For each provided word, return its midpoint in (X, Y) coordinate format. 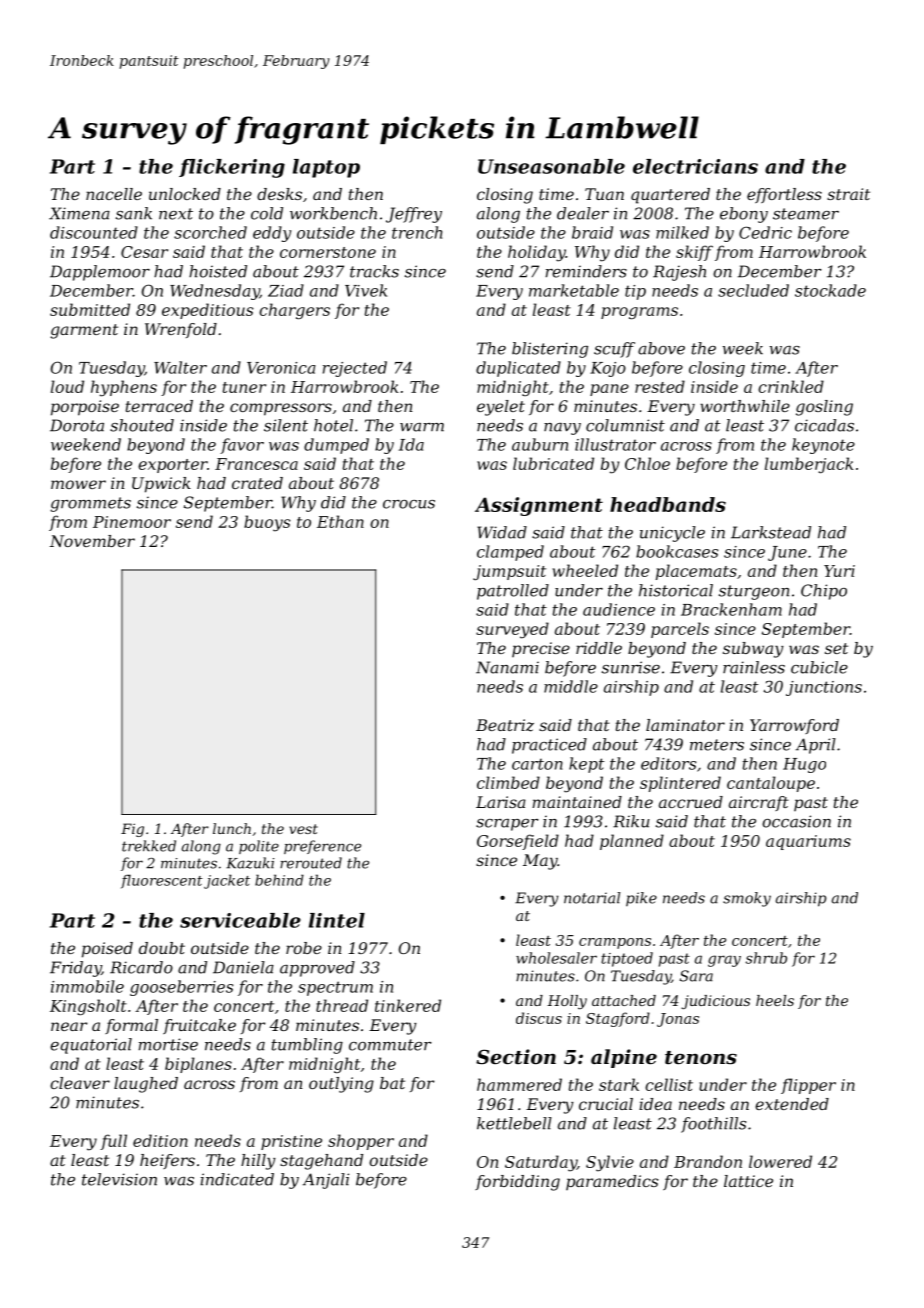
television (119, 1179)
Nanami (507, 667)
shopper (361, 1142)
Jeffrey (414, 215)
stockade (830, 290)
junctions (824, 688)
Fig (132, 830)
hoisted (218, 271)
